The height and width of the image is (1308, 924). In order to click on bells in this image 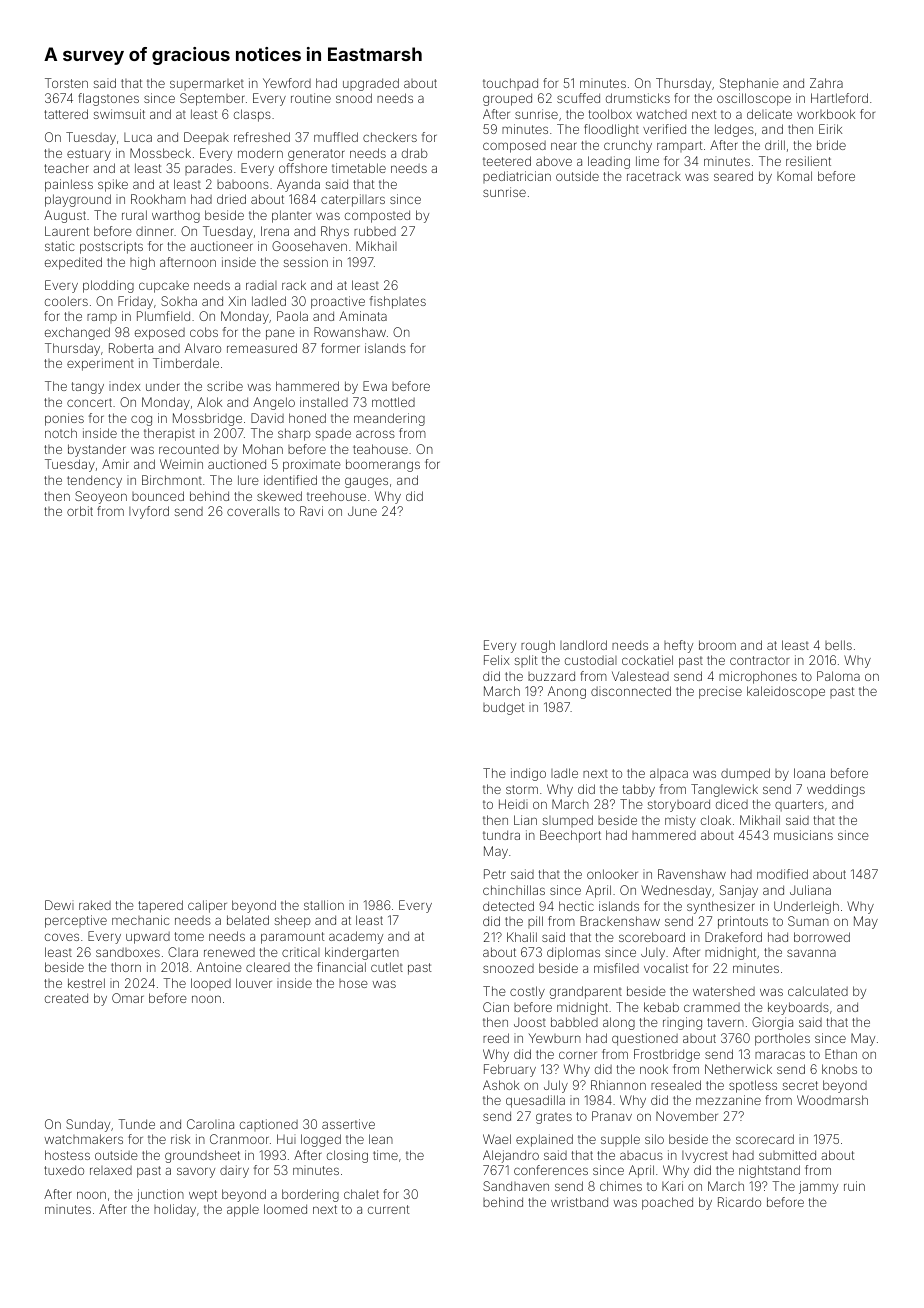, I will do `click(838, 645)`.
